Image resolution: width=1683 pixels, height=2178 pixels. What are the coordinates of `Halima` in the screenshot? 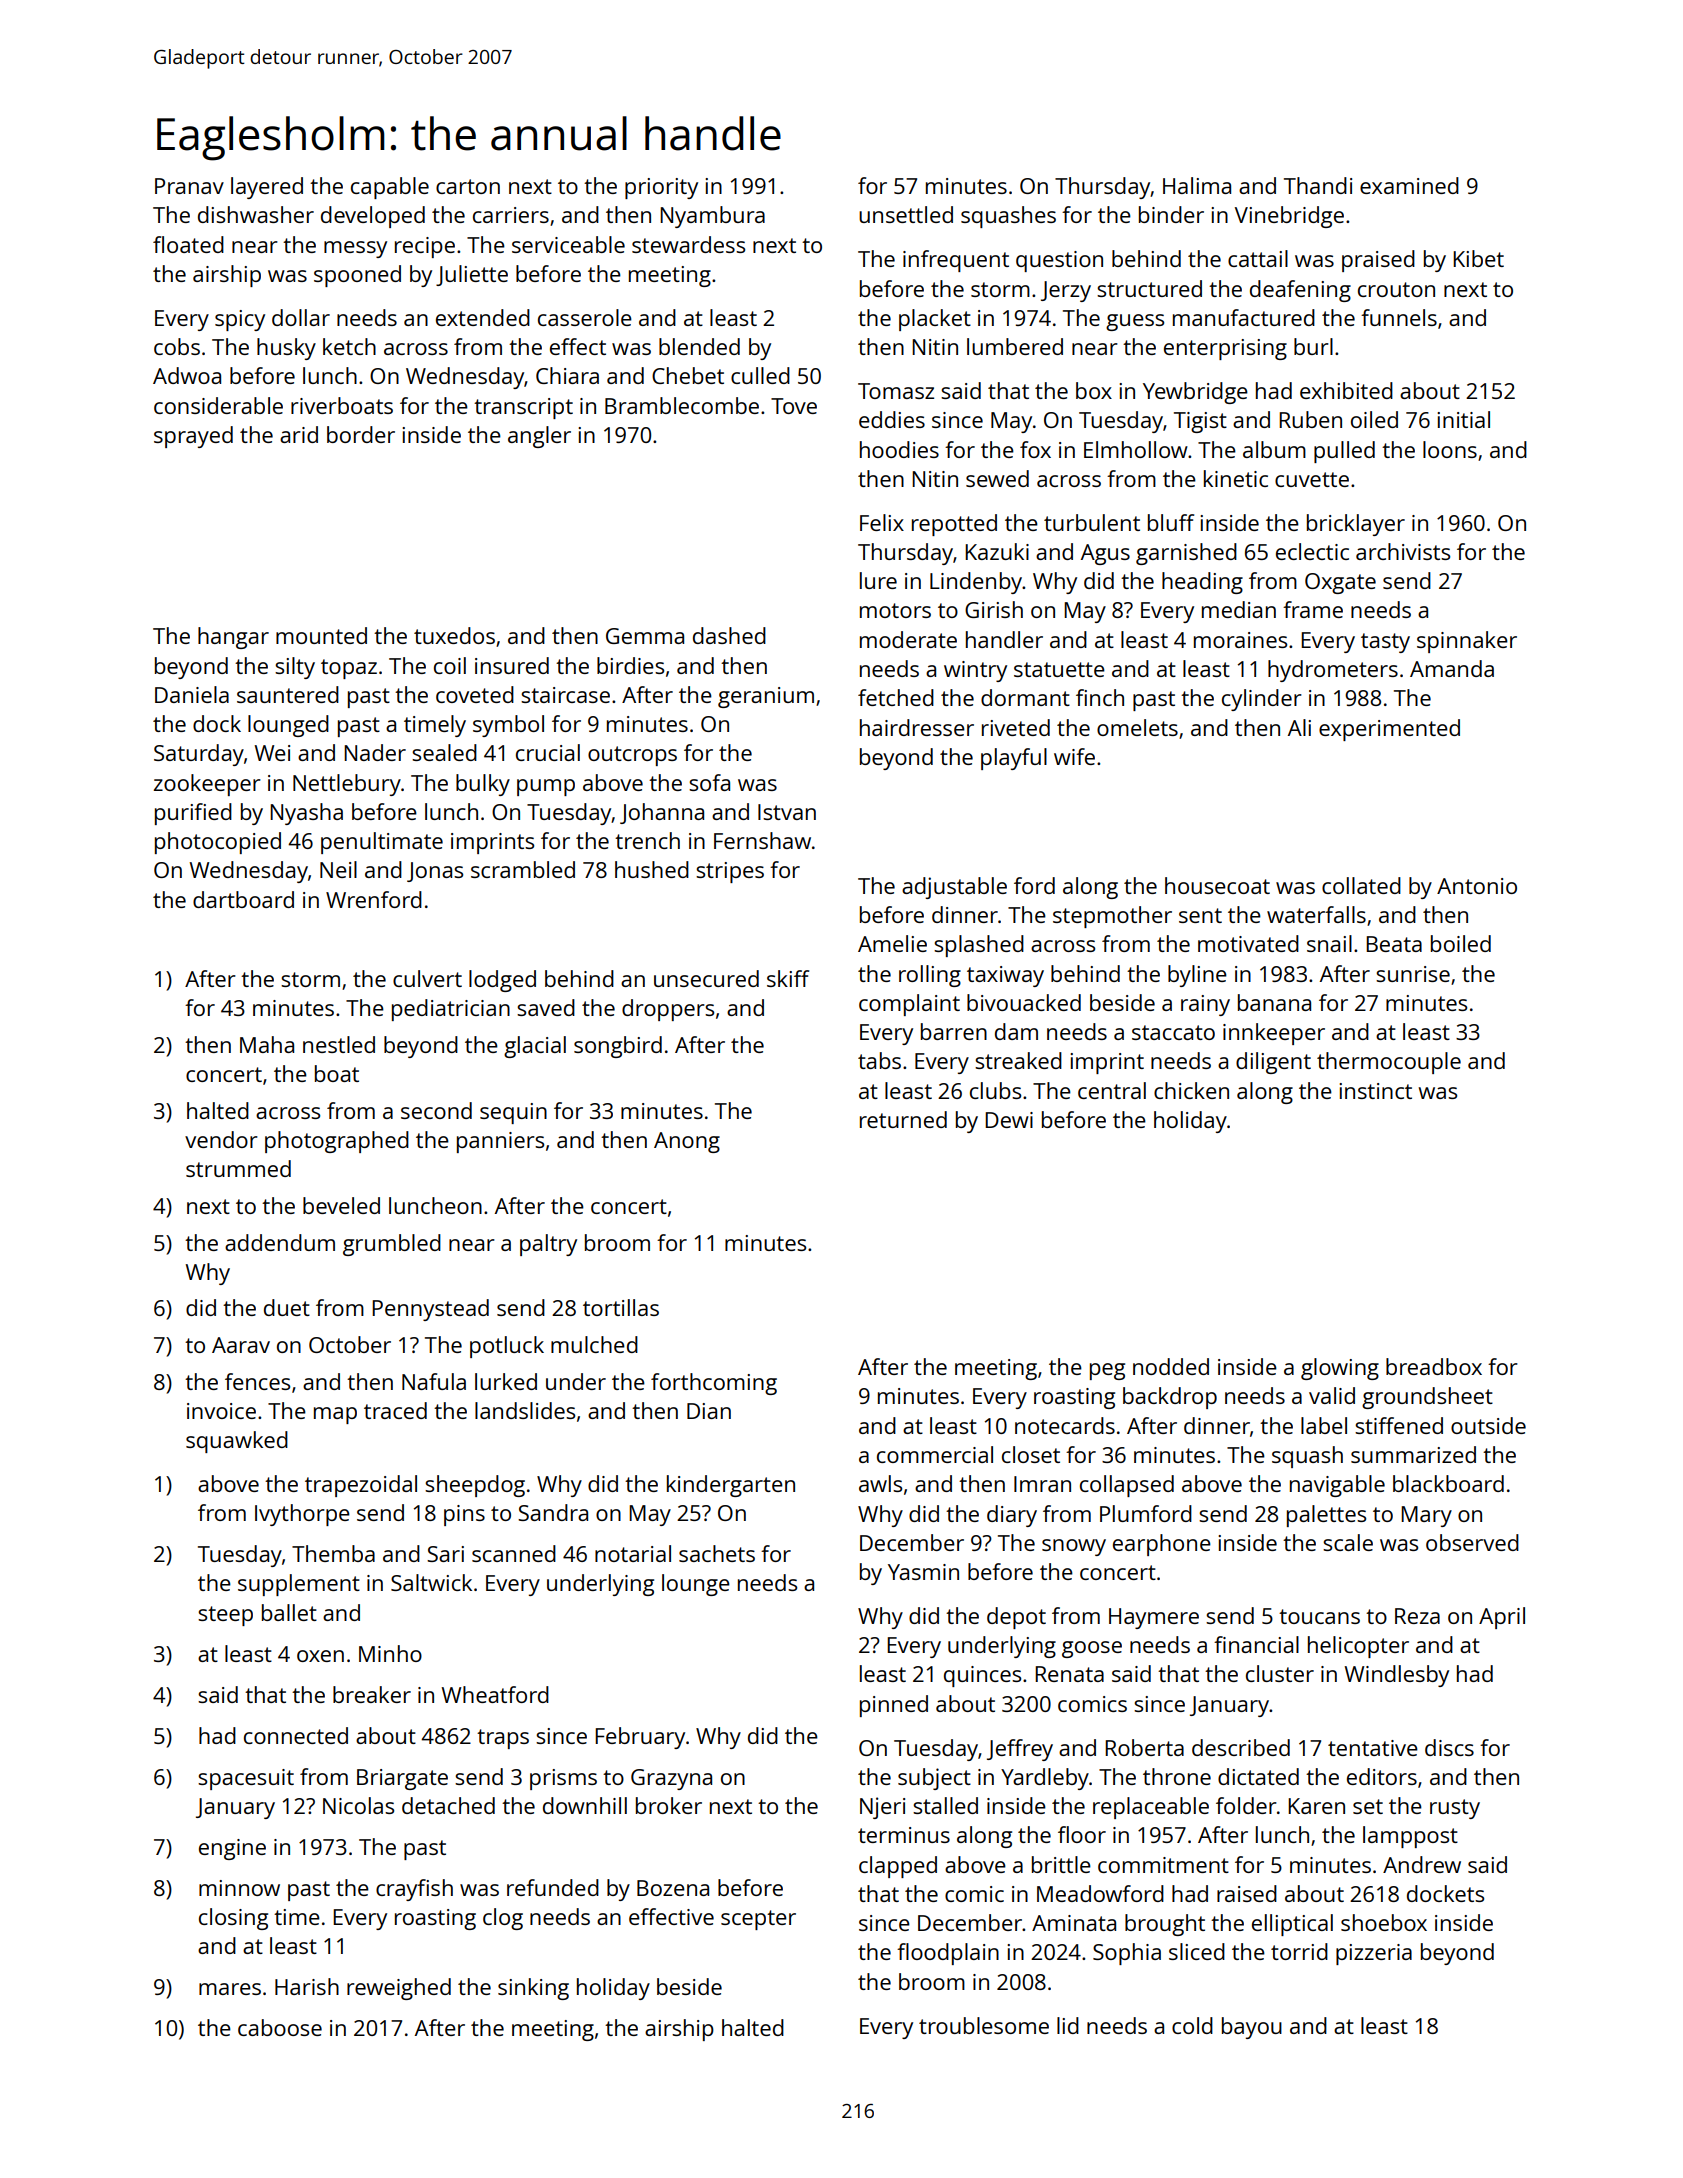 It's located at (1197, 185).
